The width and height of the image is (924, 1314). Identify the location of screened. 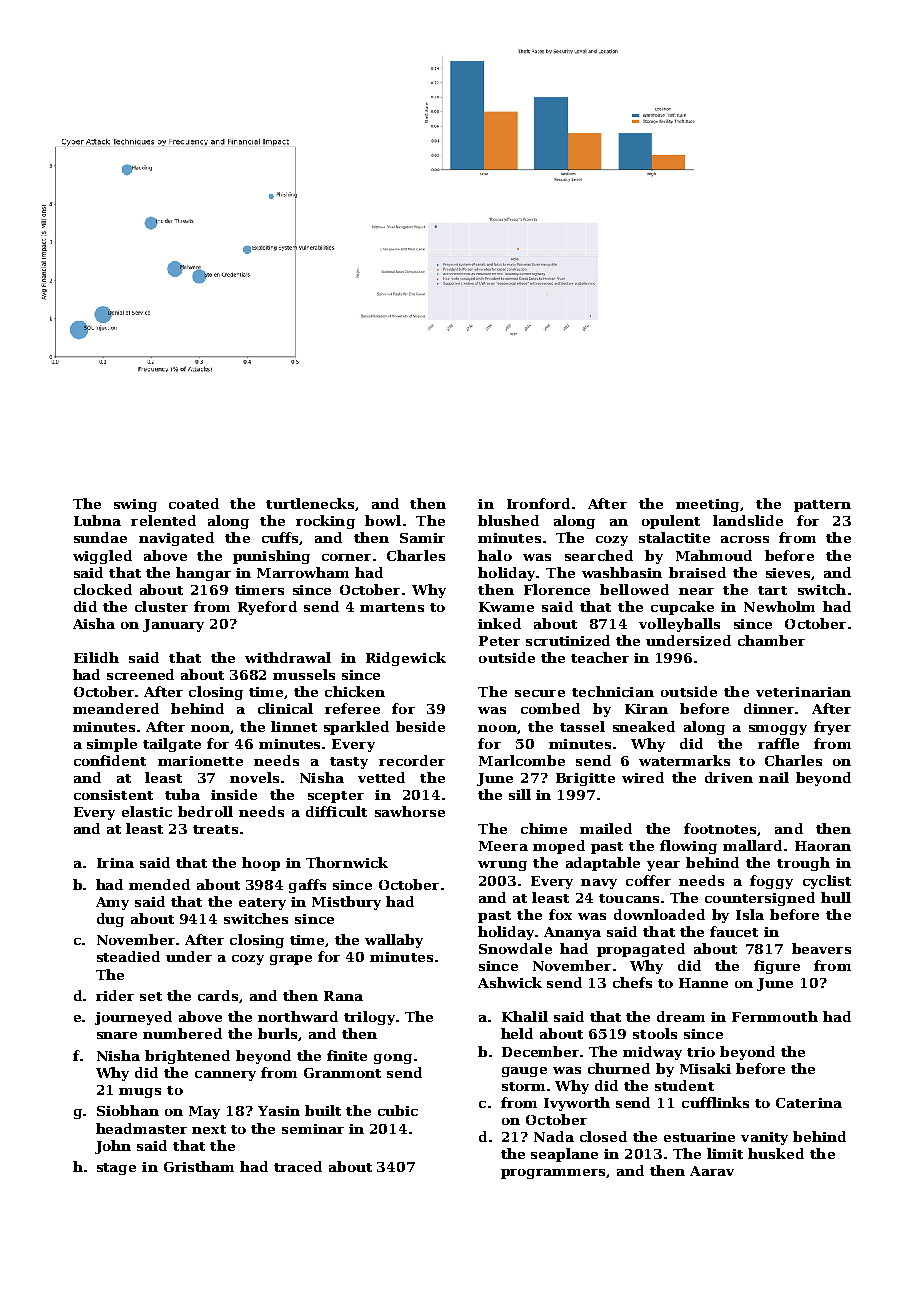
(140, 674).
